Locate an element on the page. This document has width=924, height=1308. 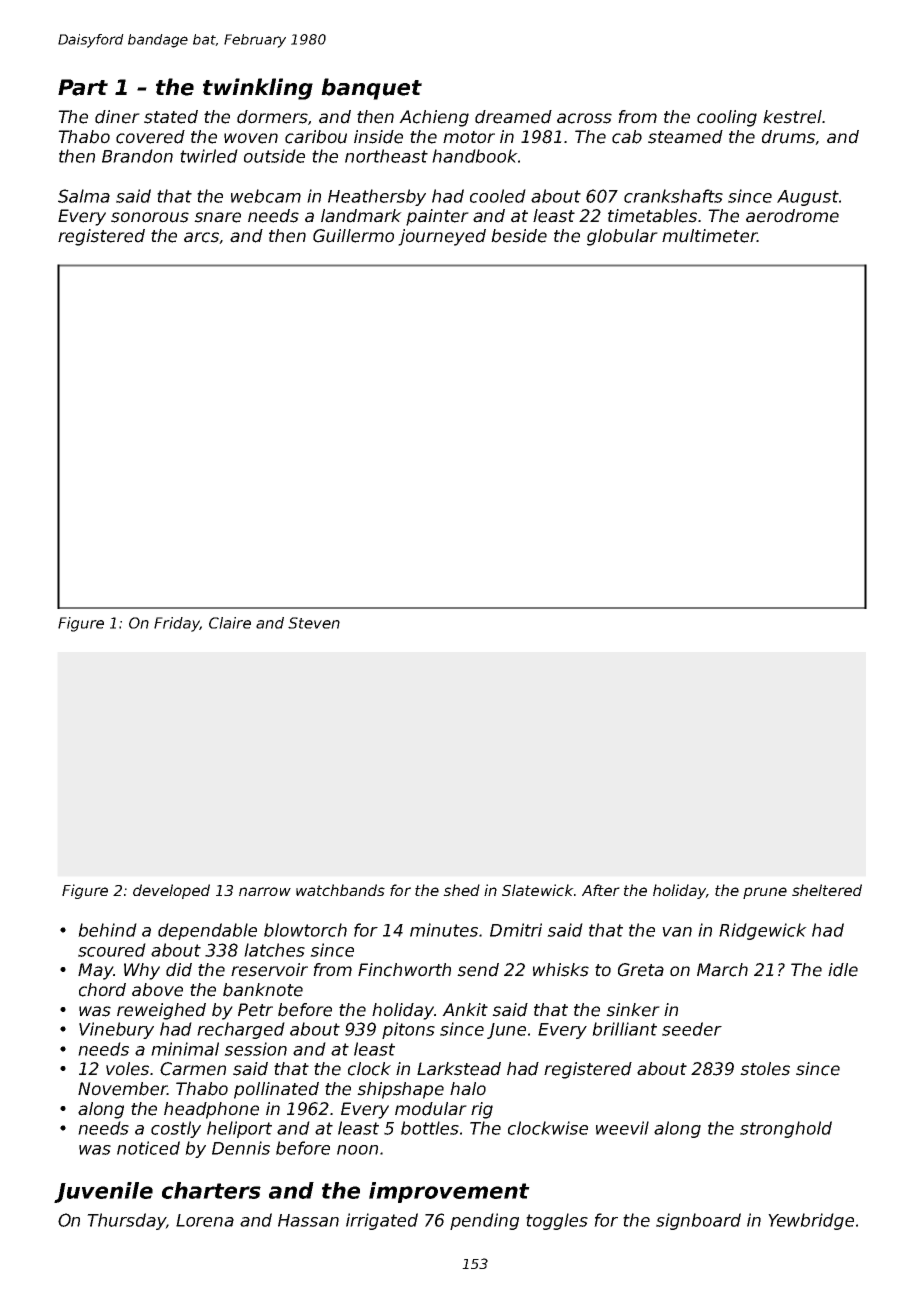
bottles is located at coordinates (430, 1128).
